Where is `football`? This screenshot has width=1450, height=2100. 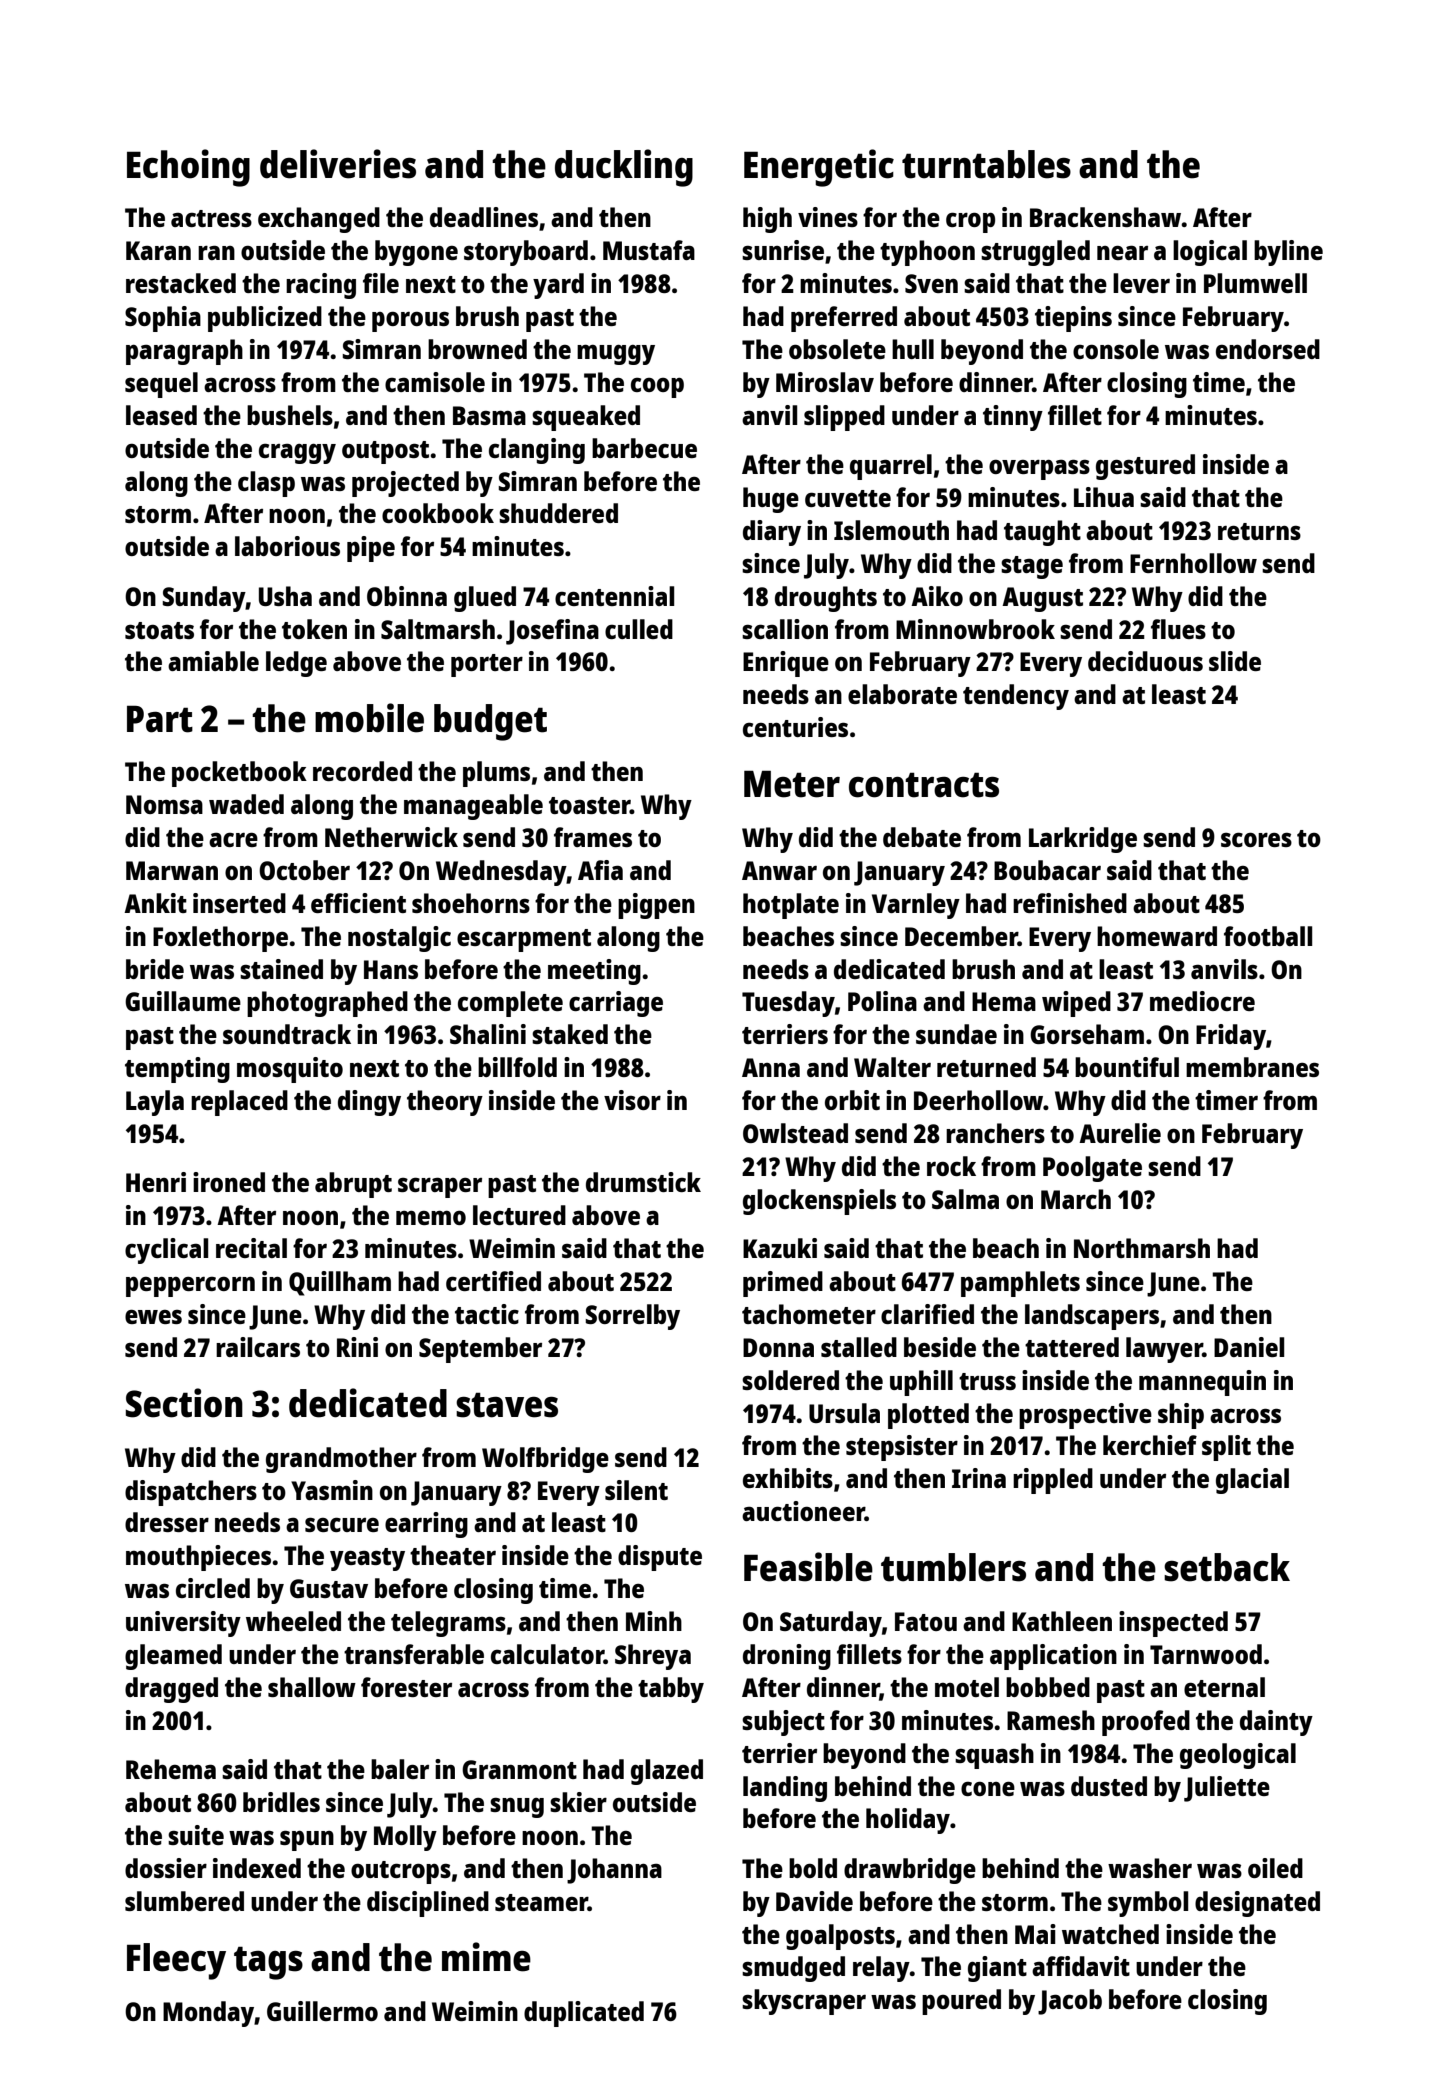
football is located at coordinates (1268, 936).
